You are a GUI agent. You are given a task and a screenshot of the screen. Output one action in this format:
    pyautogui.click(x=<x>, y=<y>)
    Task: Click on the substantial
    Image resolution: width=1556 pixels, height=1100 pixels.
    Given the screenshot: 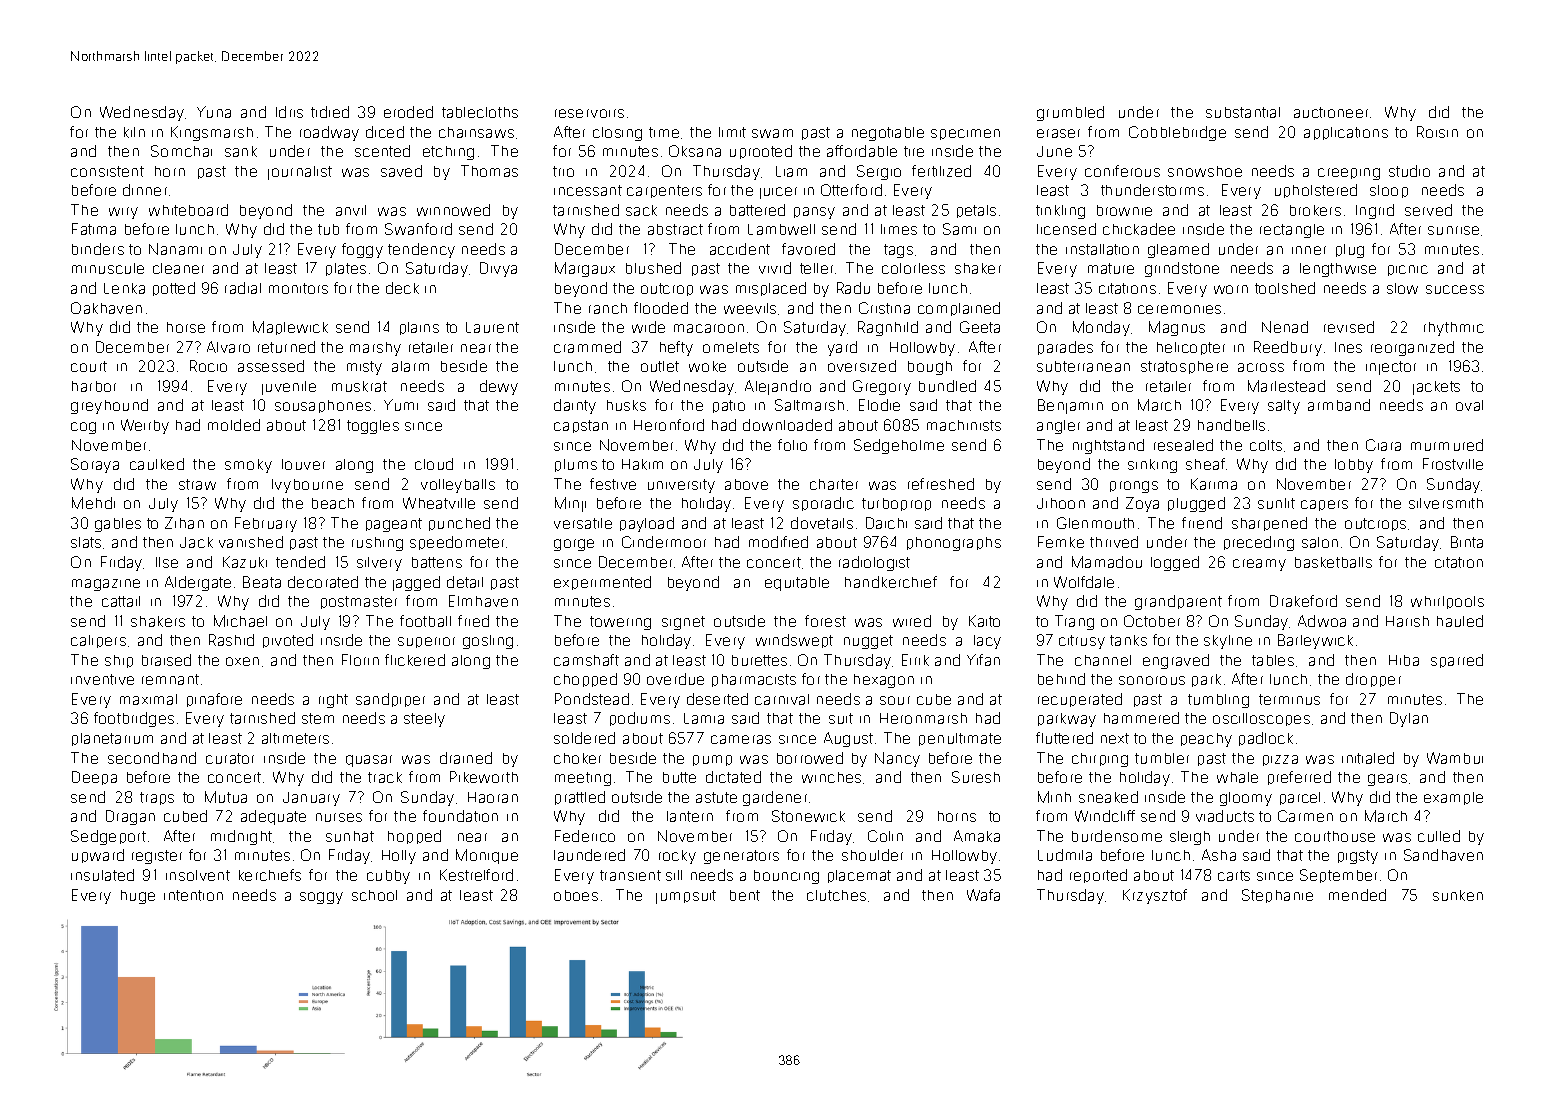 What is the action you would take?
    pyautogui.click(x=1243, y=112)
